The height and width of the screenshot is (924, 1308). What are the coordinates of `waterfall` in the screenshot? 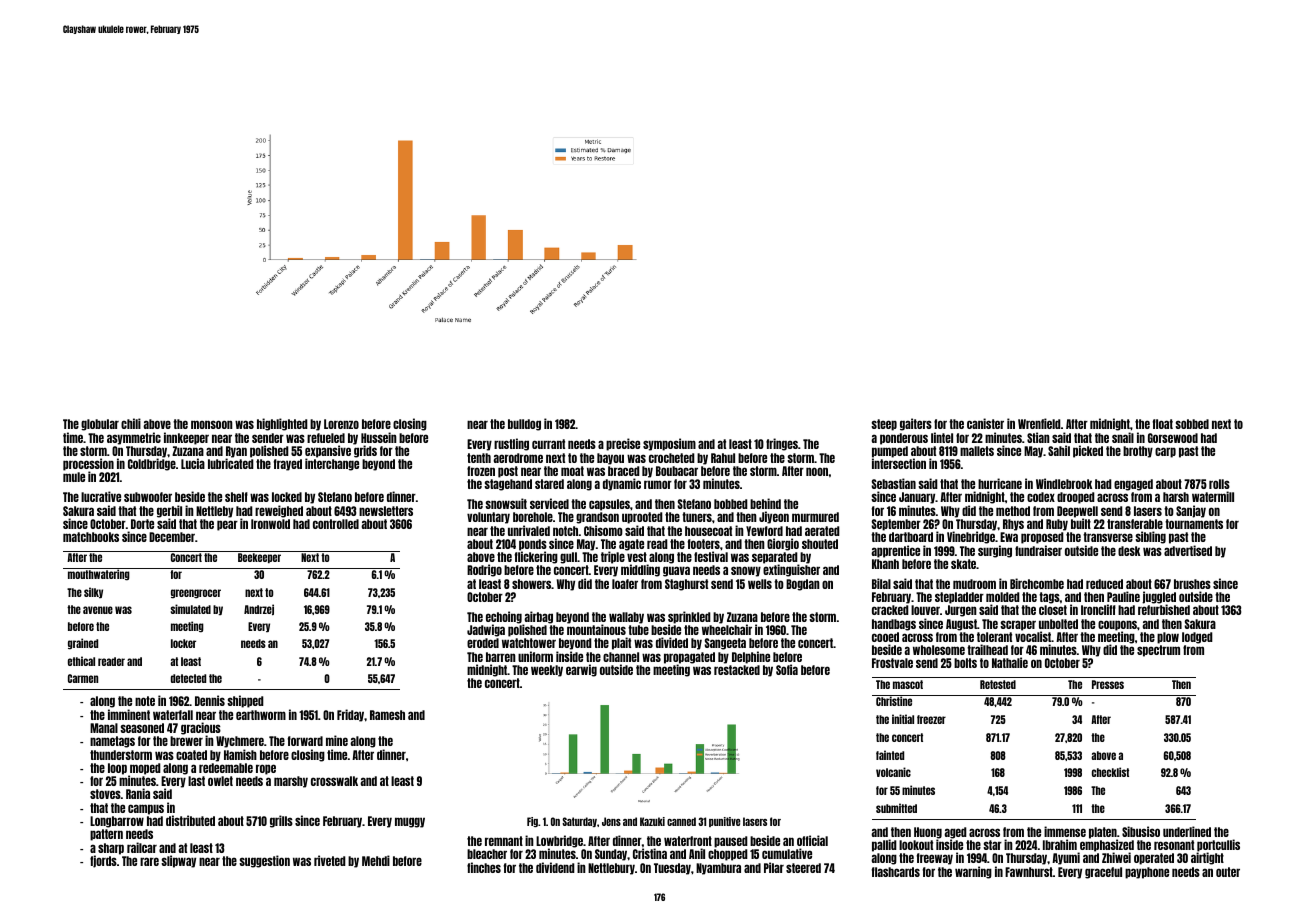 It's located at (173, 715).
